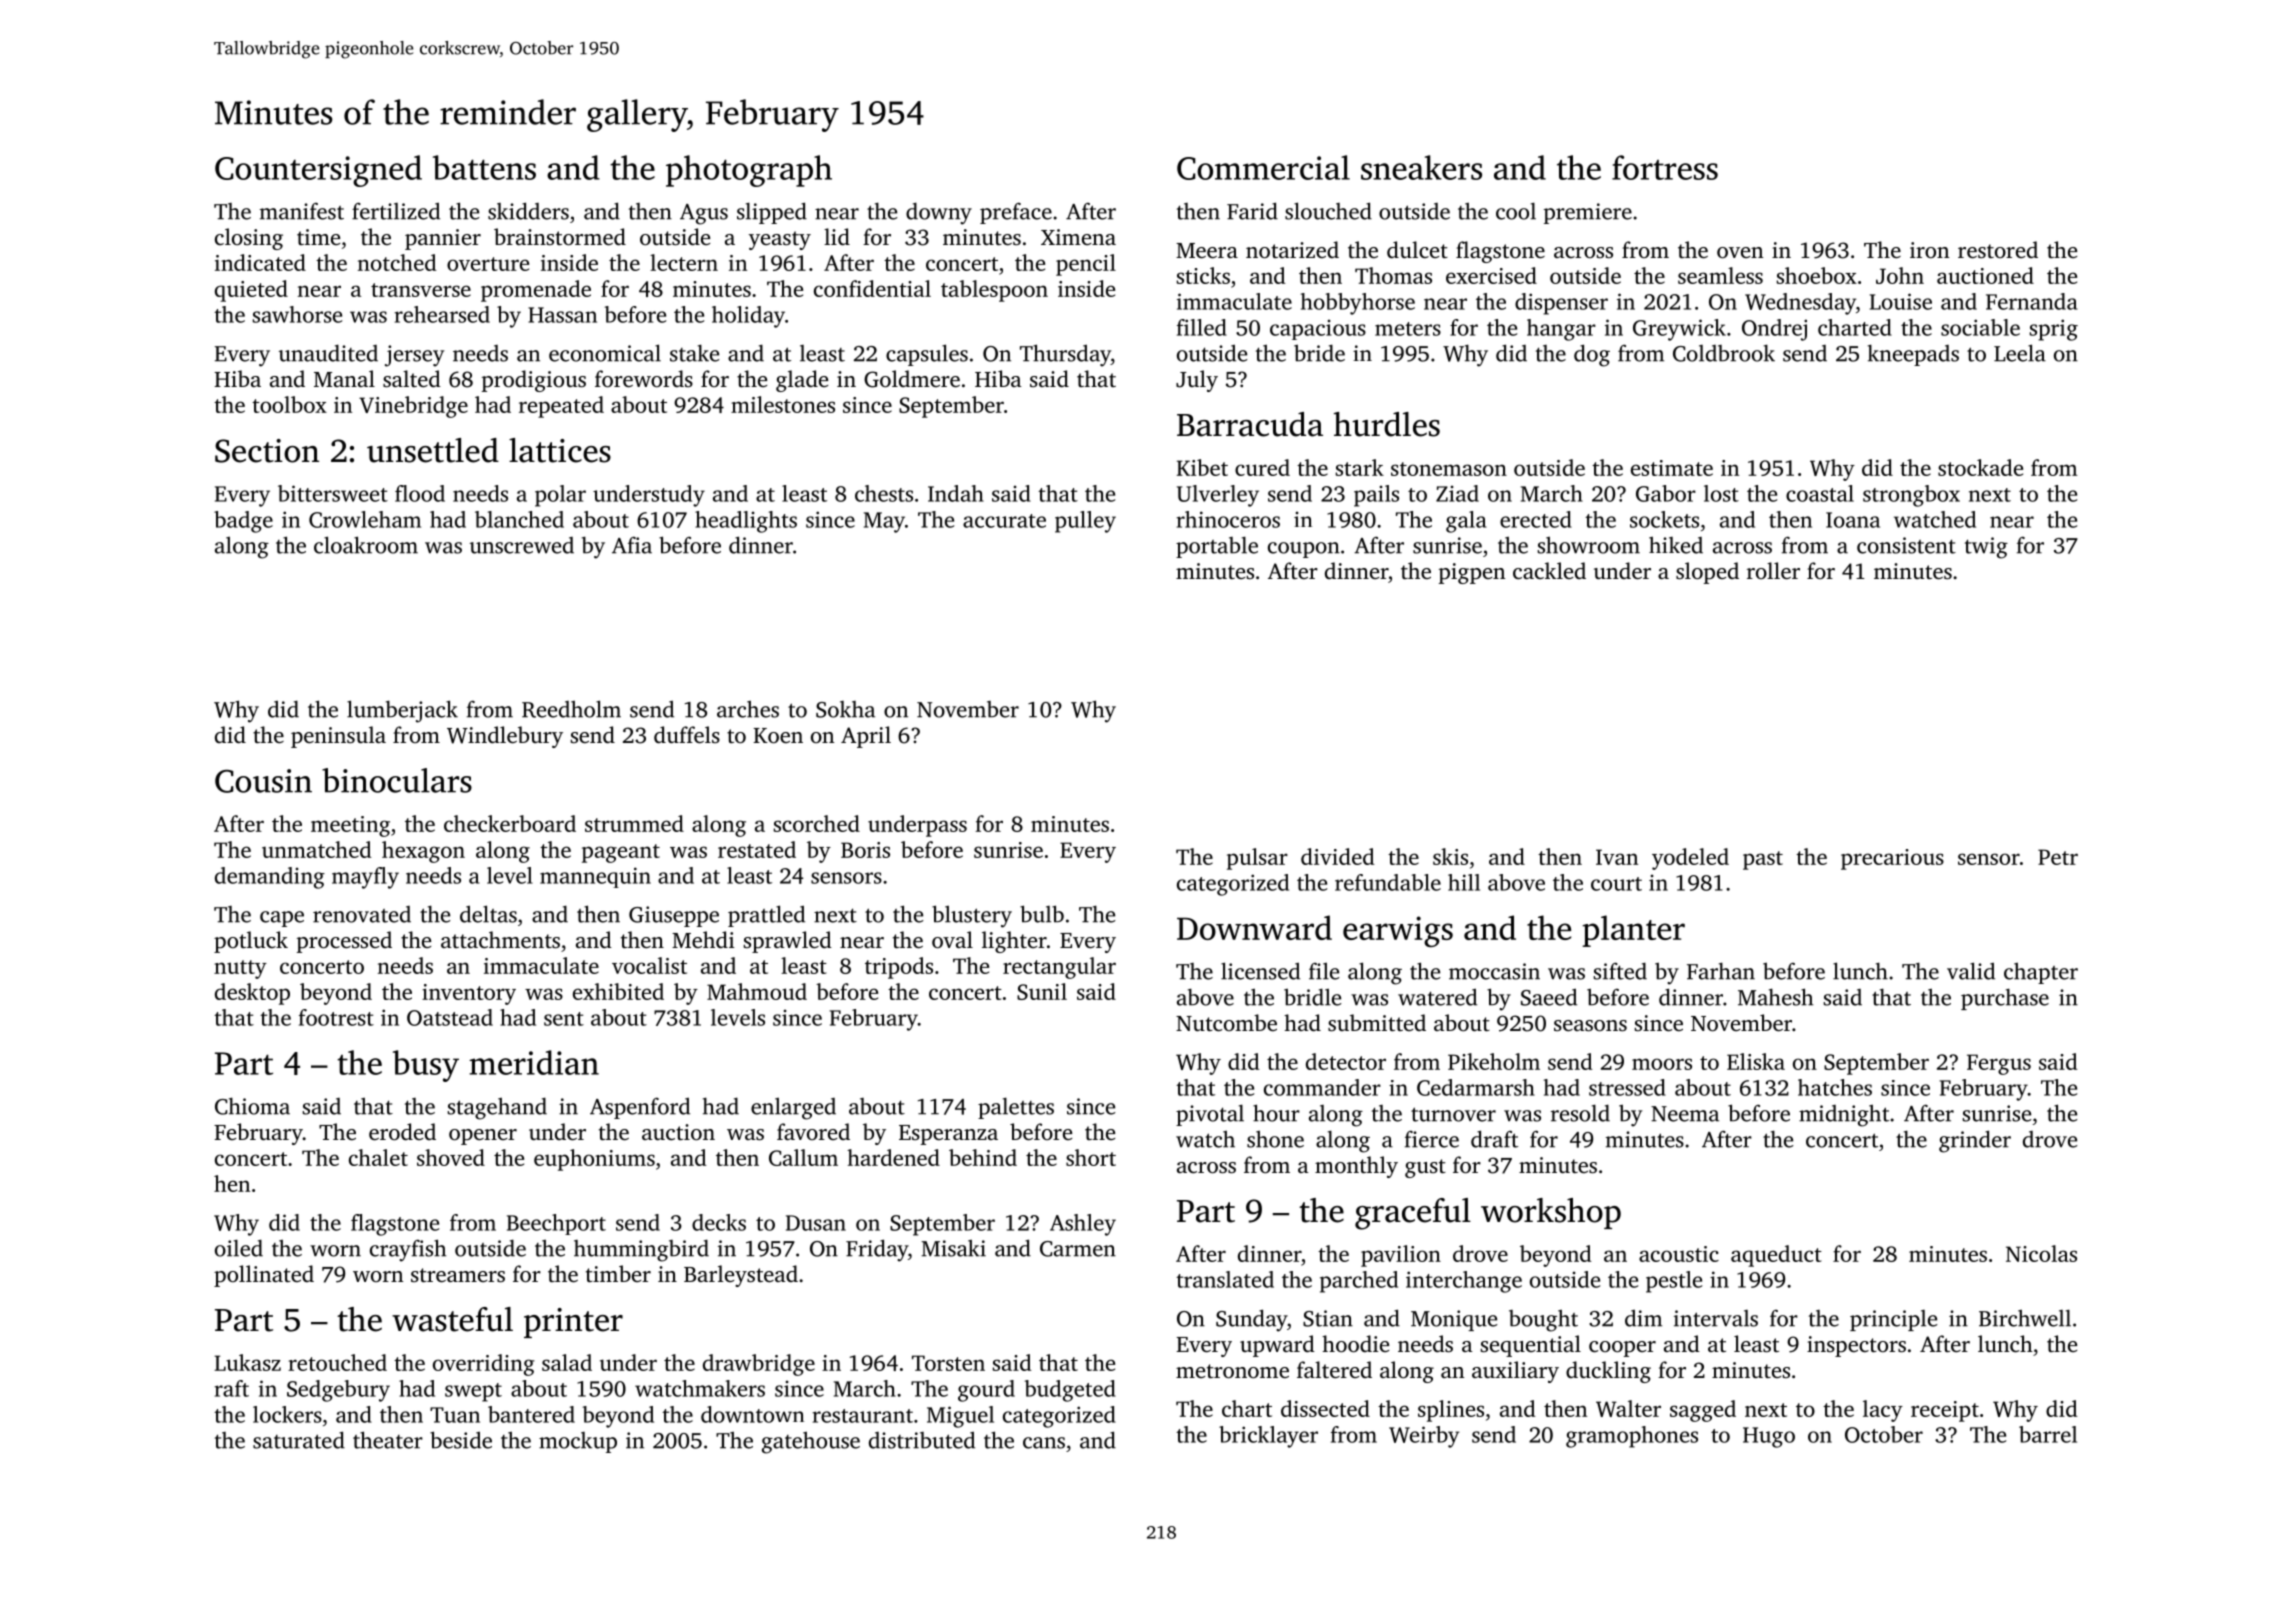  Describe the element at coordinates (866, 737) in the screenshot. I see `April` at that location.
